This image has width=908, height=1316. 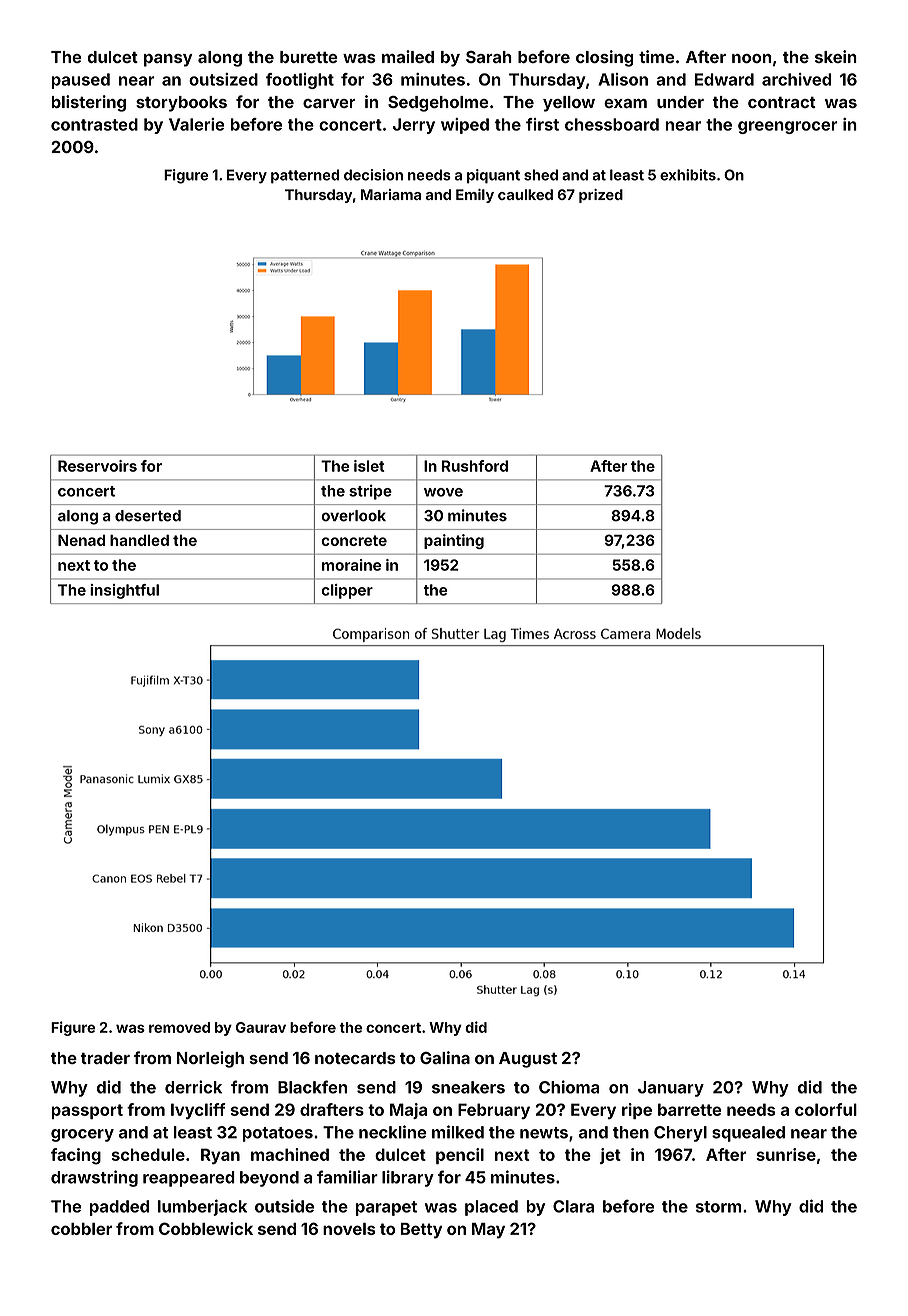 I want to click on burette, so click(x=308, y=57).
